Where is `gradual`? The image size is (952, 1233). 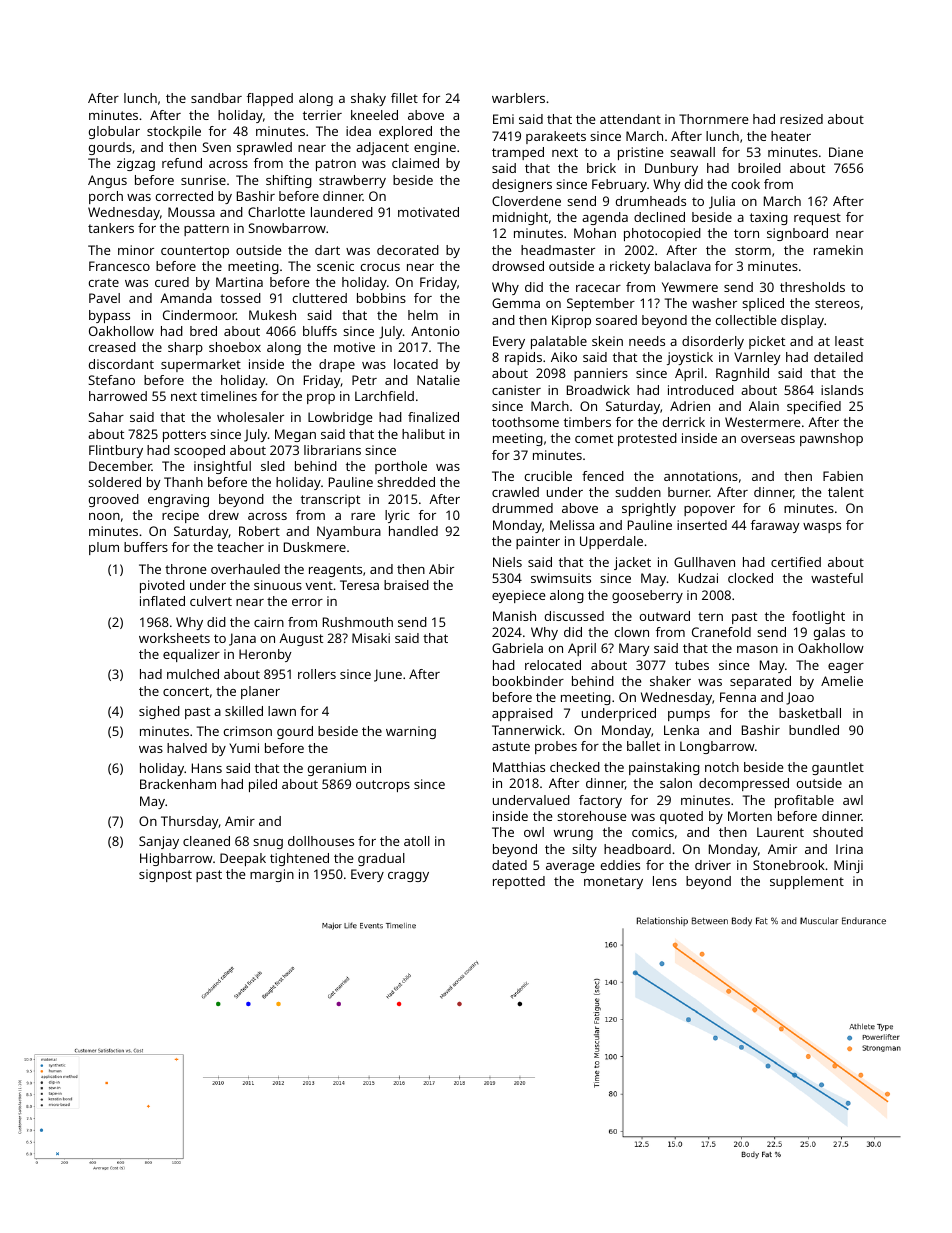 gradual is located at coordinates (381, 859).
